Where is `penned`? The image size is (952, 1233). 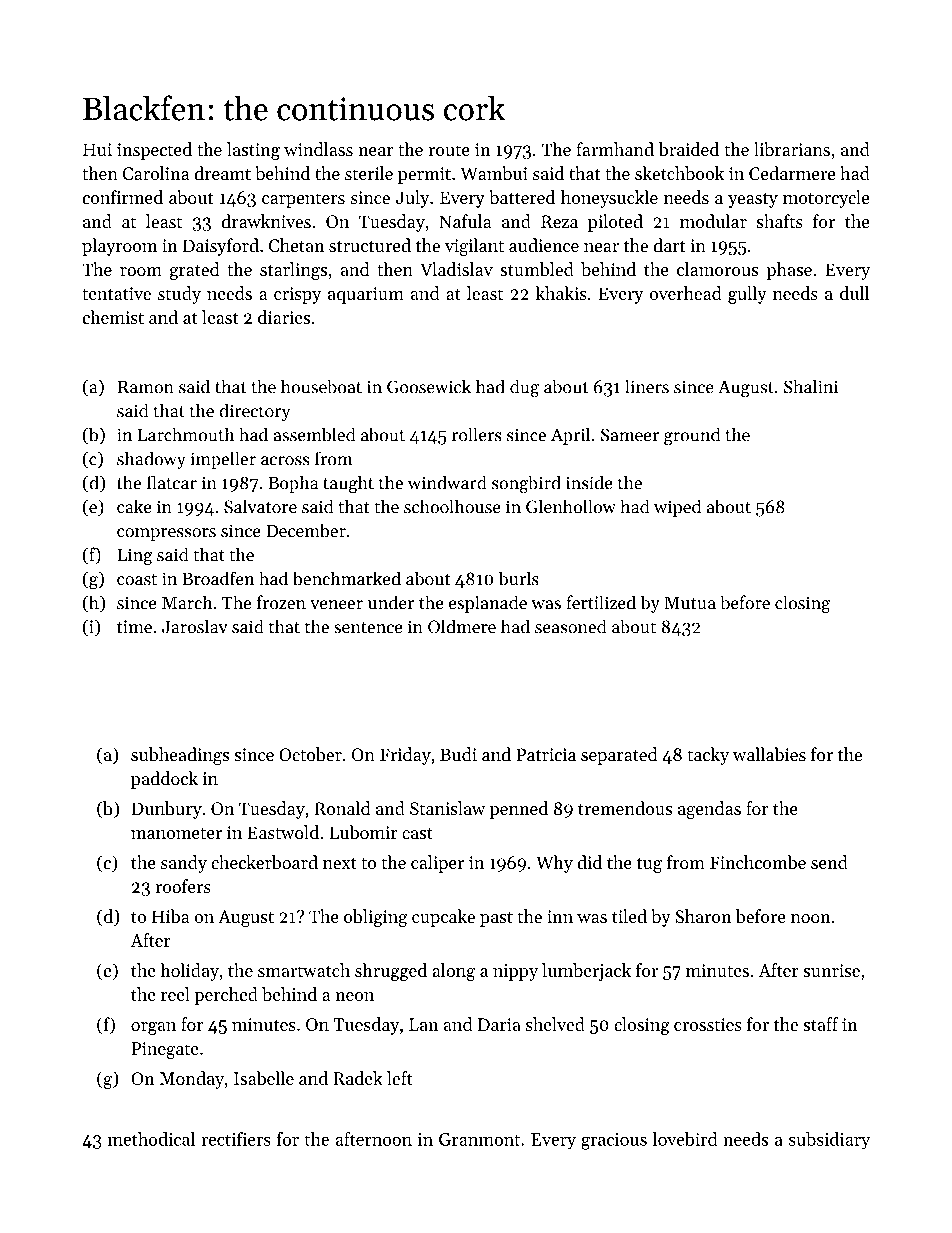 penned is located at coordinates (519, 810).
